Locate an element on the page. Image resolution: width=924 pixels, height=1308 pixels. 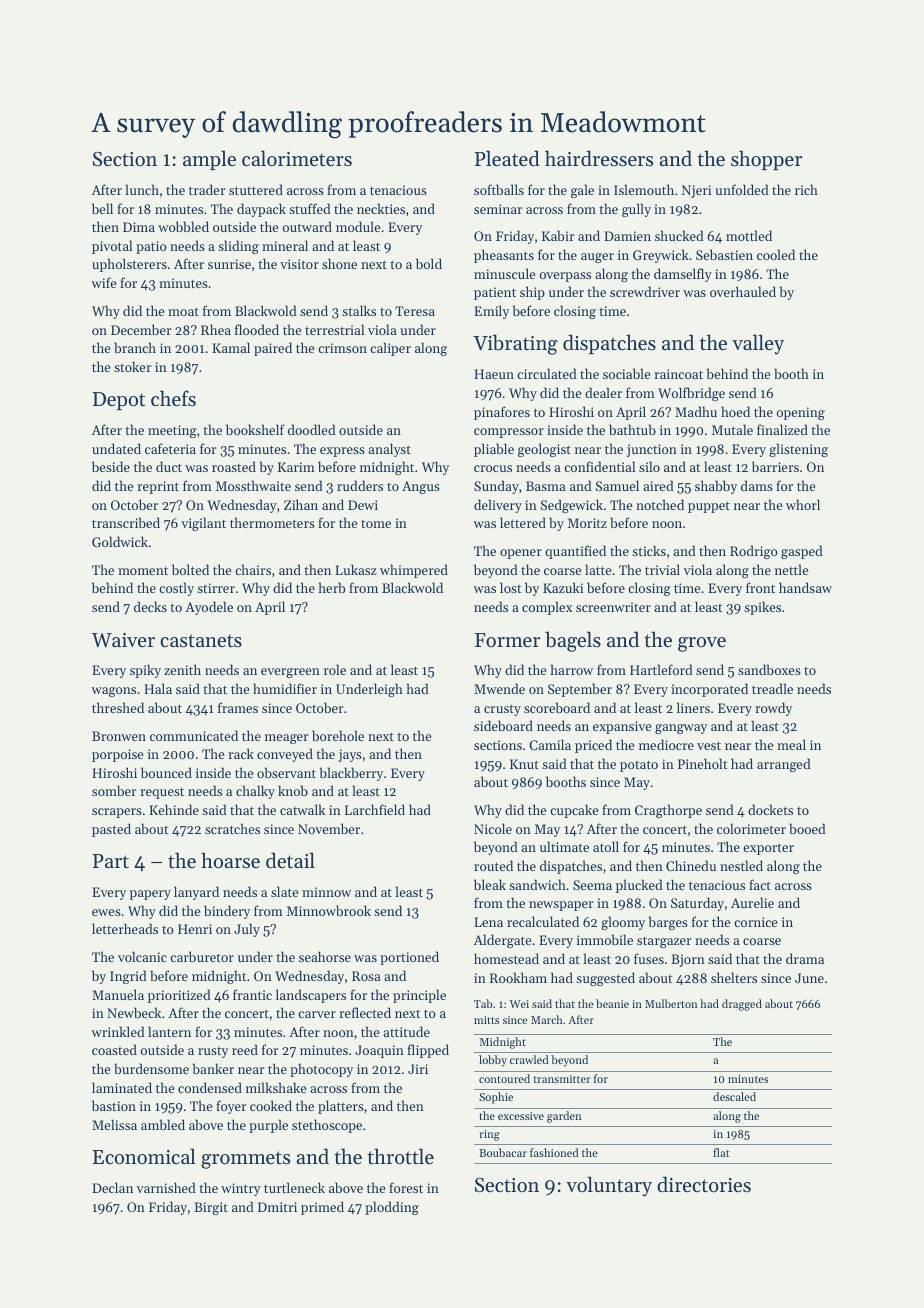
plodding is located at coordinates (392, 1208).
